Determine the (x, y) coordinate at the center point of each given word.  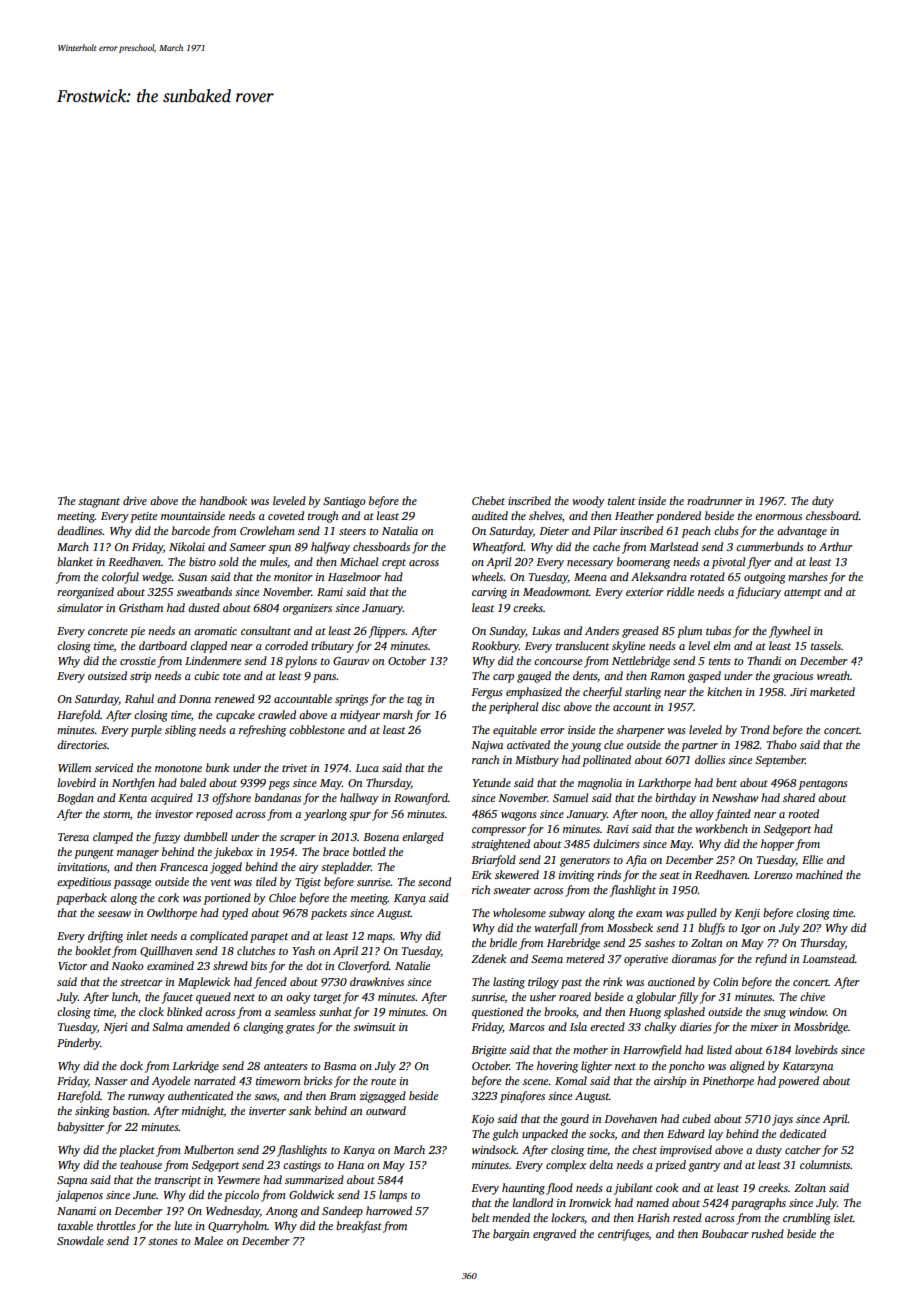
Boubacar (725, 1233)
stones (162, 1241)
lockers (568, 1218)
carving (489, 593)
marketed (832, 691)
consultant (266, 630)
